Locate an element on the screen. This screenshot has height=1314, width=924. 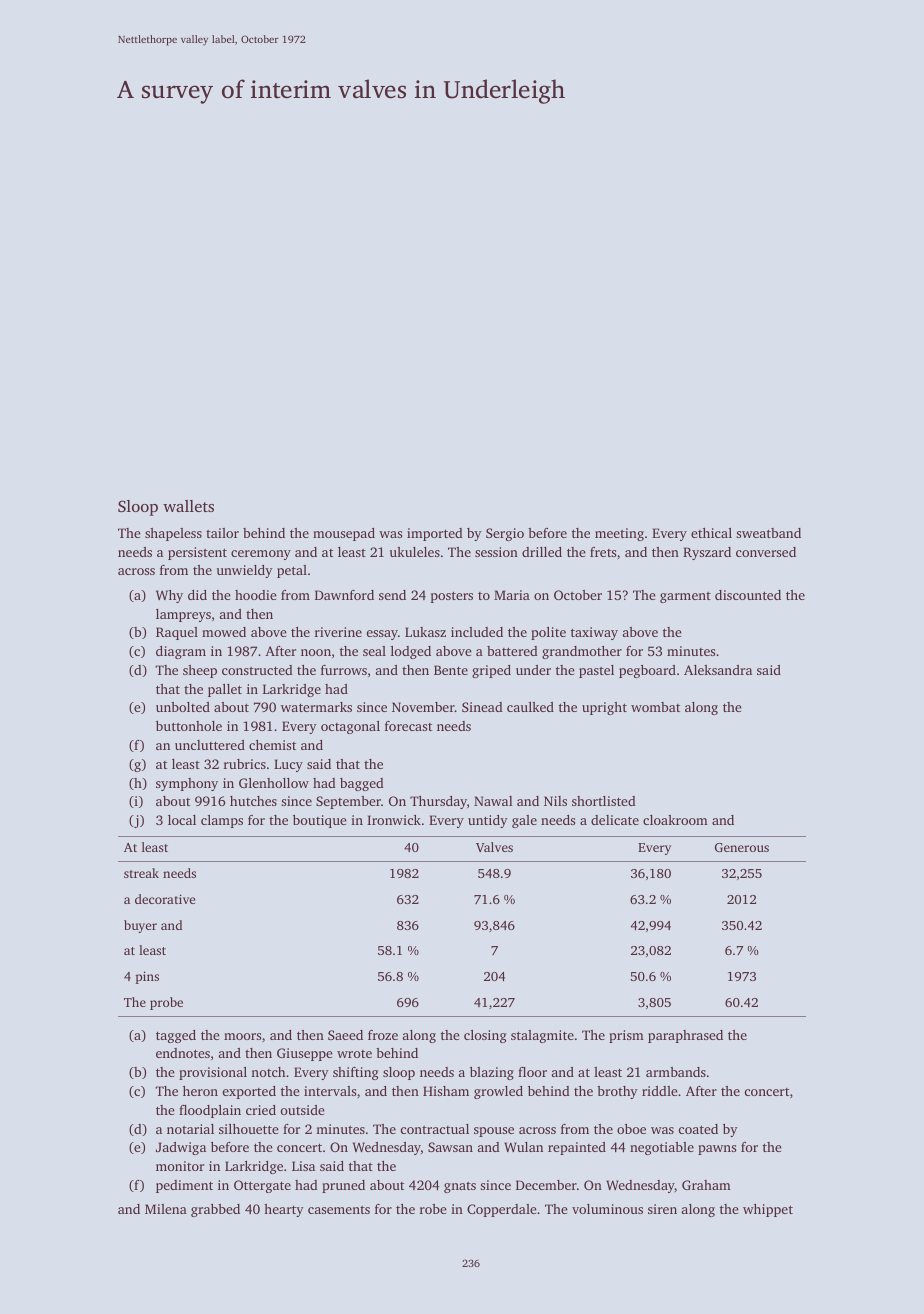
Ottergate is located at coordinates (262, 1186).
